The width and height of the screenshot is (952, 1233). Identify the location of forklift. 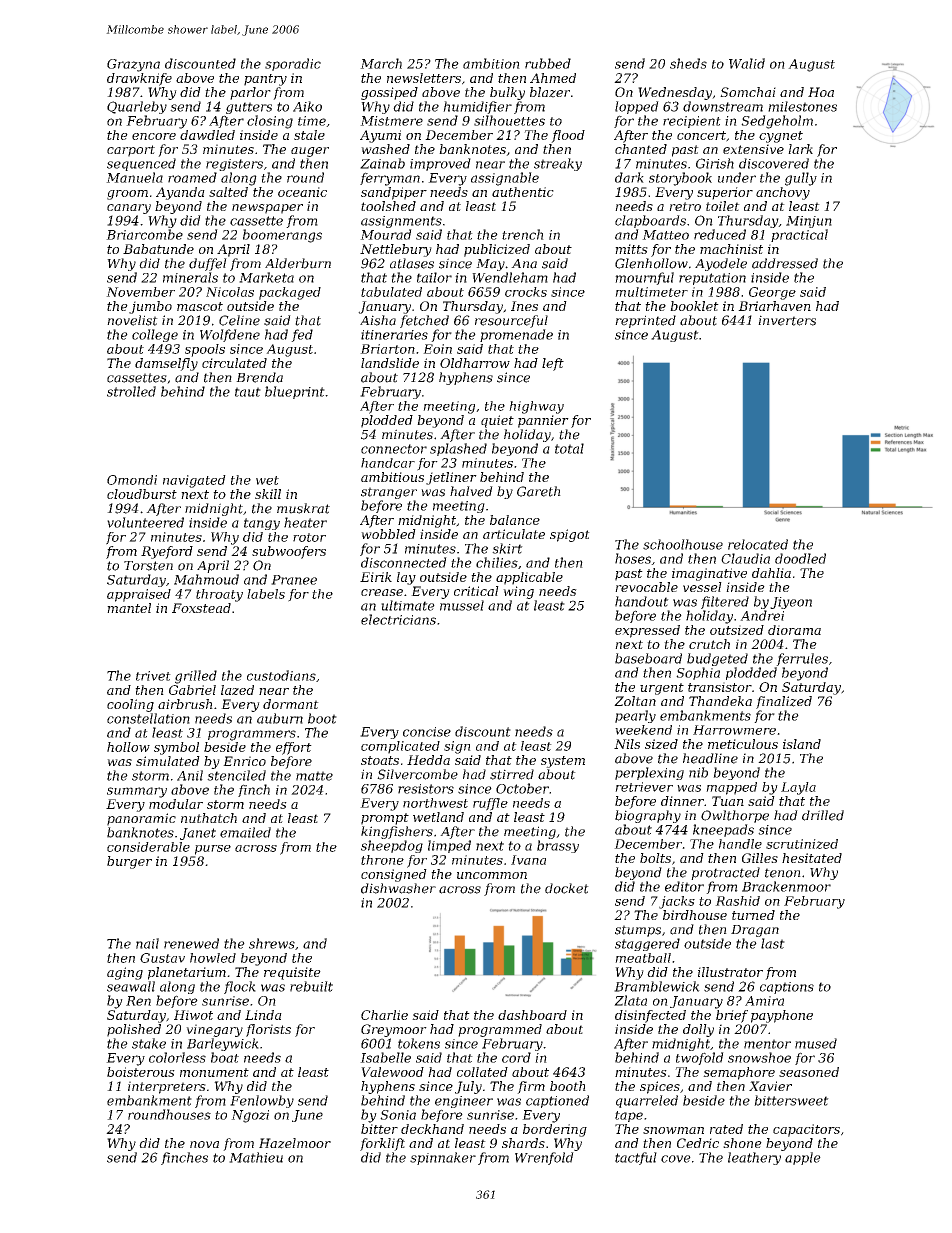
(382, 1144).
